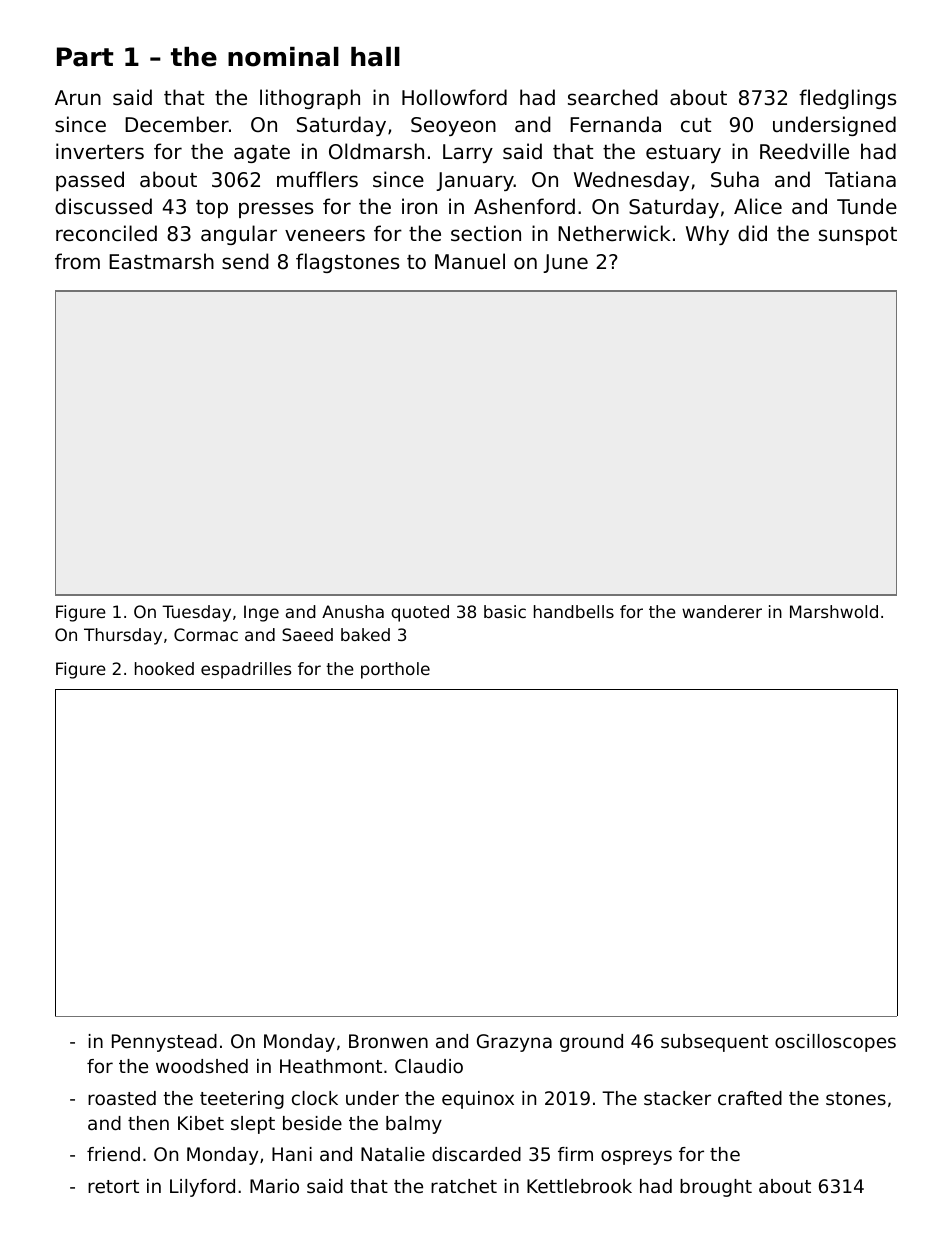 The height and width of the document is (1233, 952). What do you see at coordinates (834, 611) in the document?
I see `Marshwold` at bounding box center [834, 611].
